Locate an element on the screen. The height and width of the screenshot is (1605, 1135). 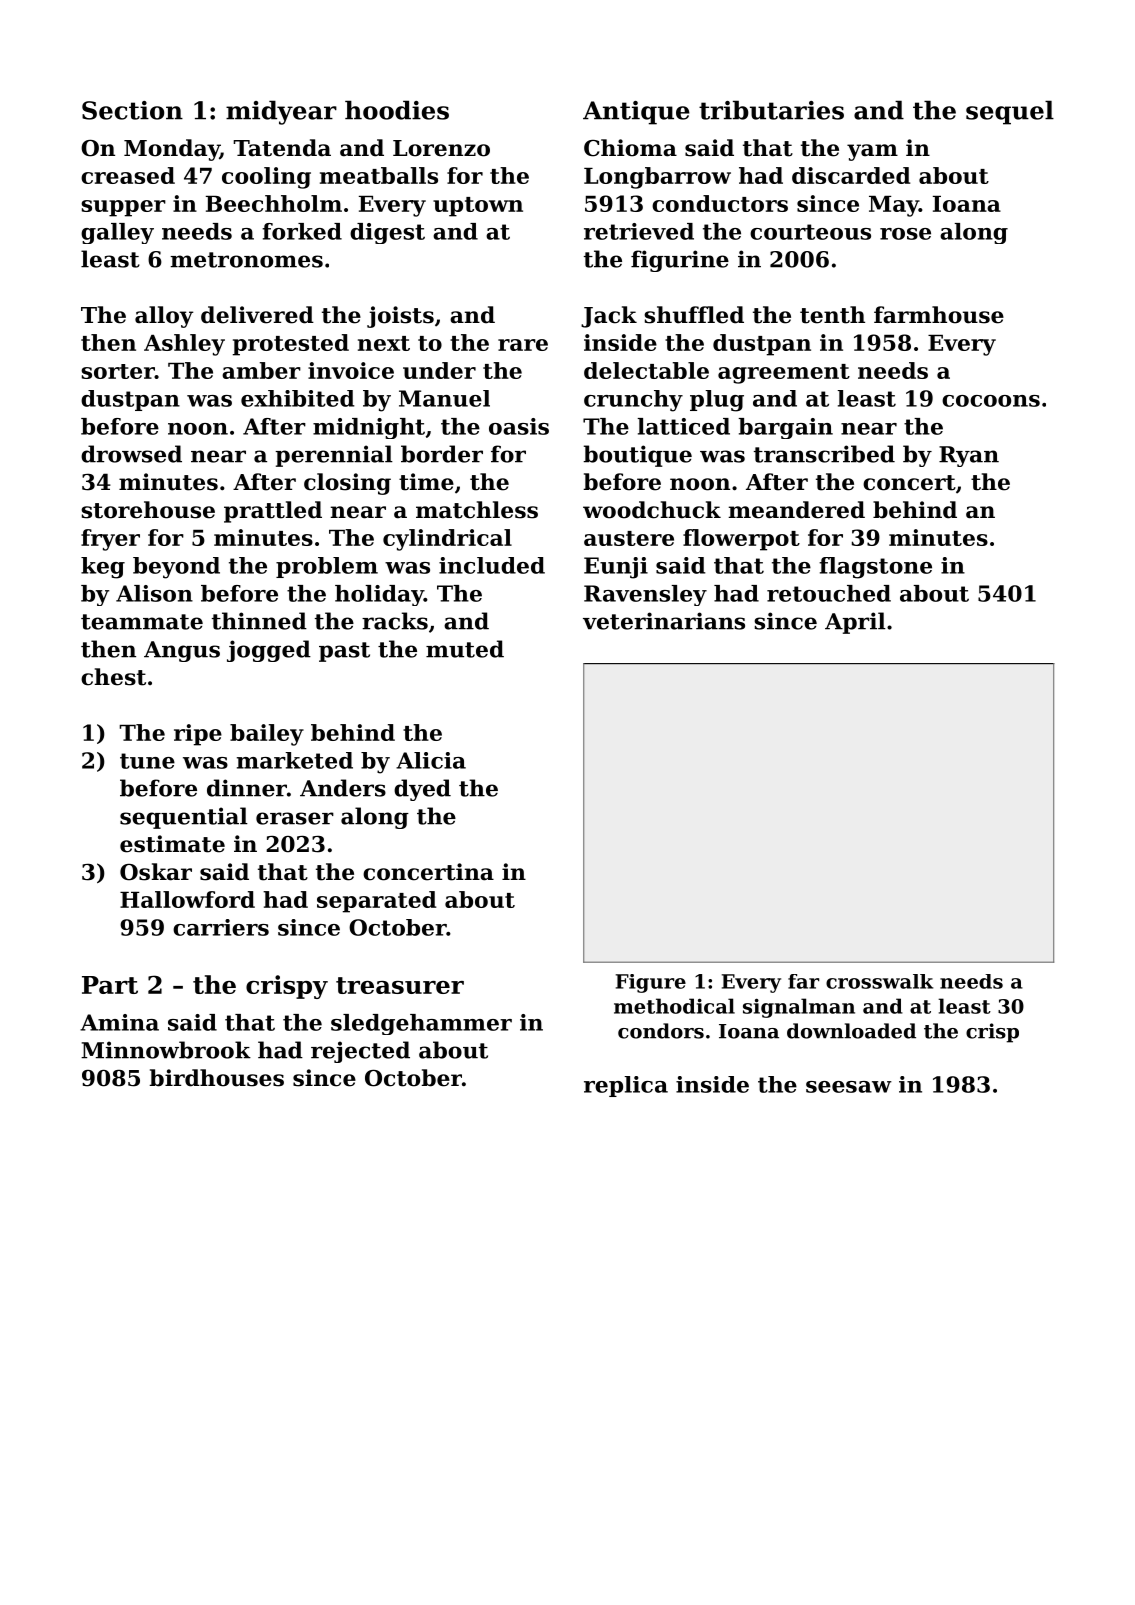
Eunji is located at coordinates (616, 568).
